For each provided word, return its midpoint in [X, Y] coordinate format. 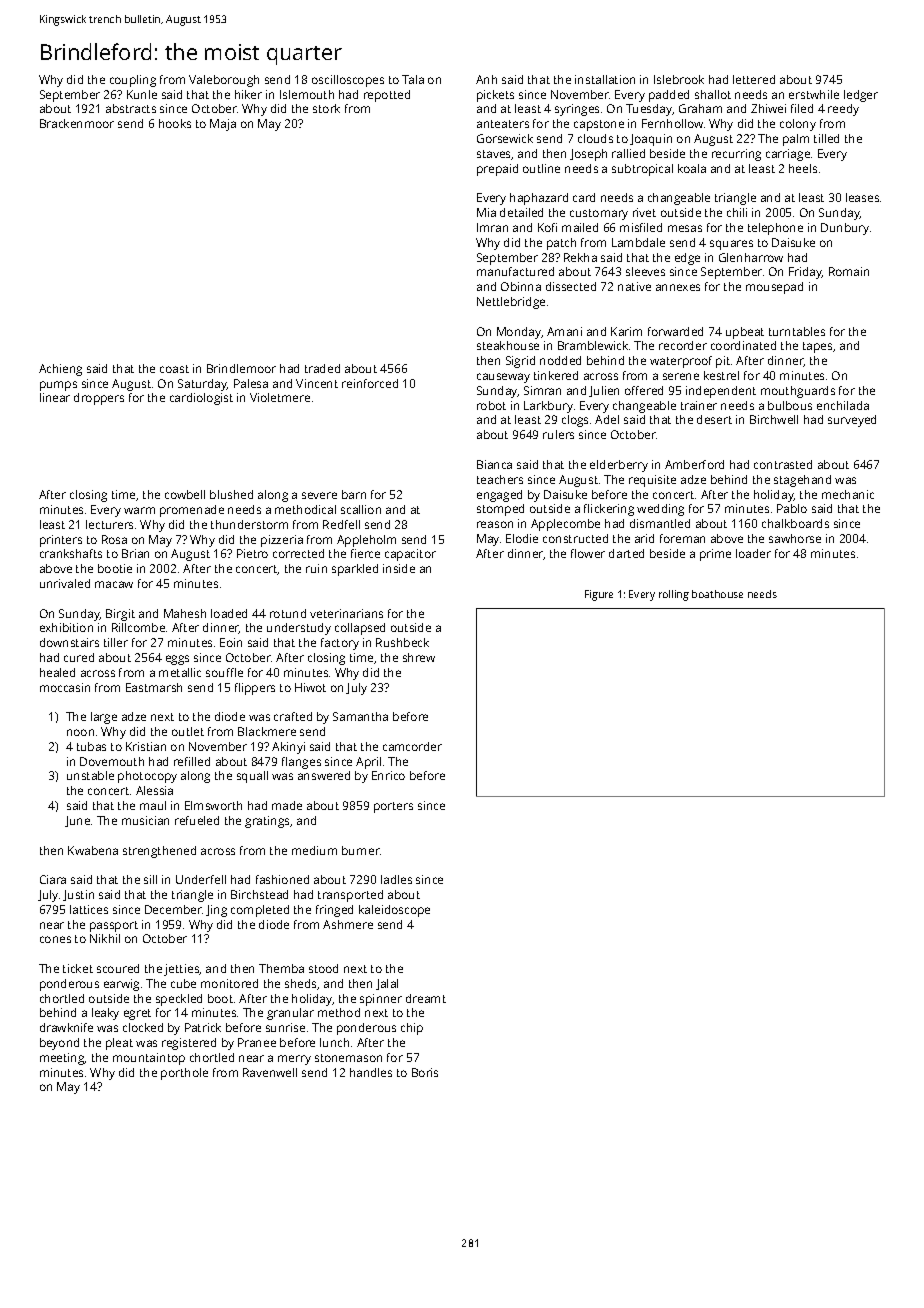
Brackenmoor [77, 123]
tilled [826, 138]
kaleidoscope [394, 911]
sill [150, 879]
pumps [58, 386]
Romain [849, 271]
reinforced [370, 383]
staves [493, 154]
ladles [396, 879]
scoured [118, 968]
